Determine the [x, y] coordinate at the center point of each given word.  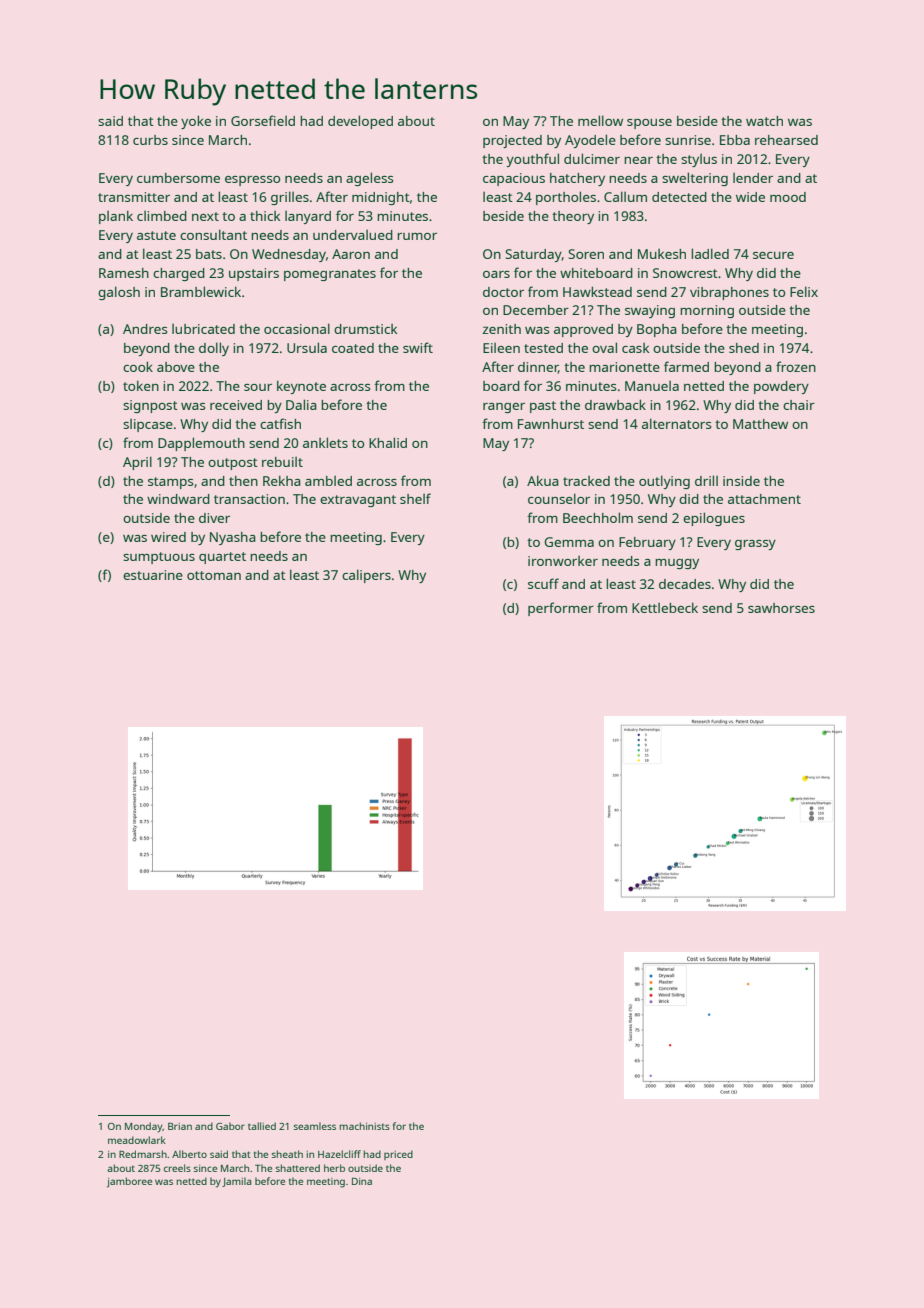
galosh [119, 293]
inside [741, 481]
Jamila [237, 1182]
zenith [502, 329]
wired [168, 537]
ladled [710, 253]
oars [496, 274]
